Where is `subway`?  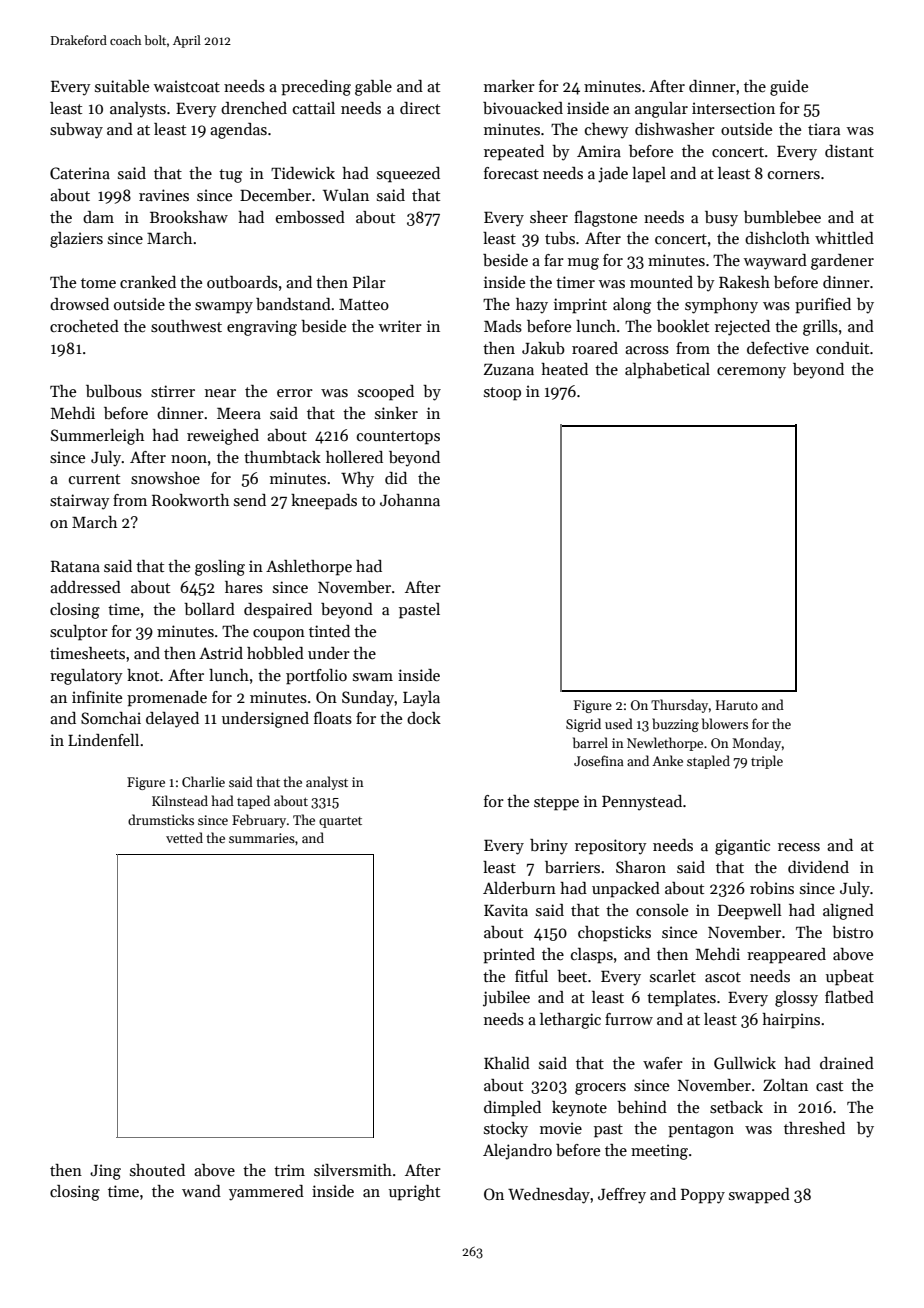 subway is located at coordinates (76, 131).
